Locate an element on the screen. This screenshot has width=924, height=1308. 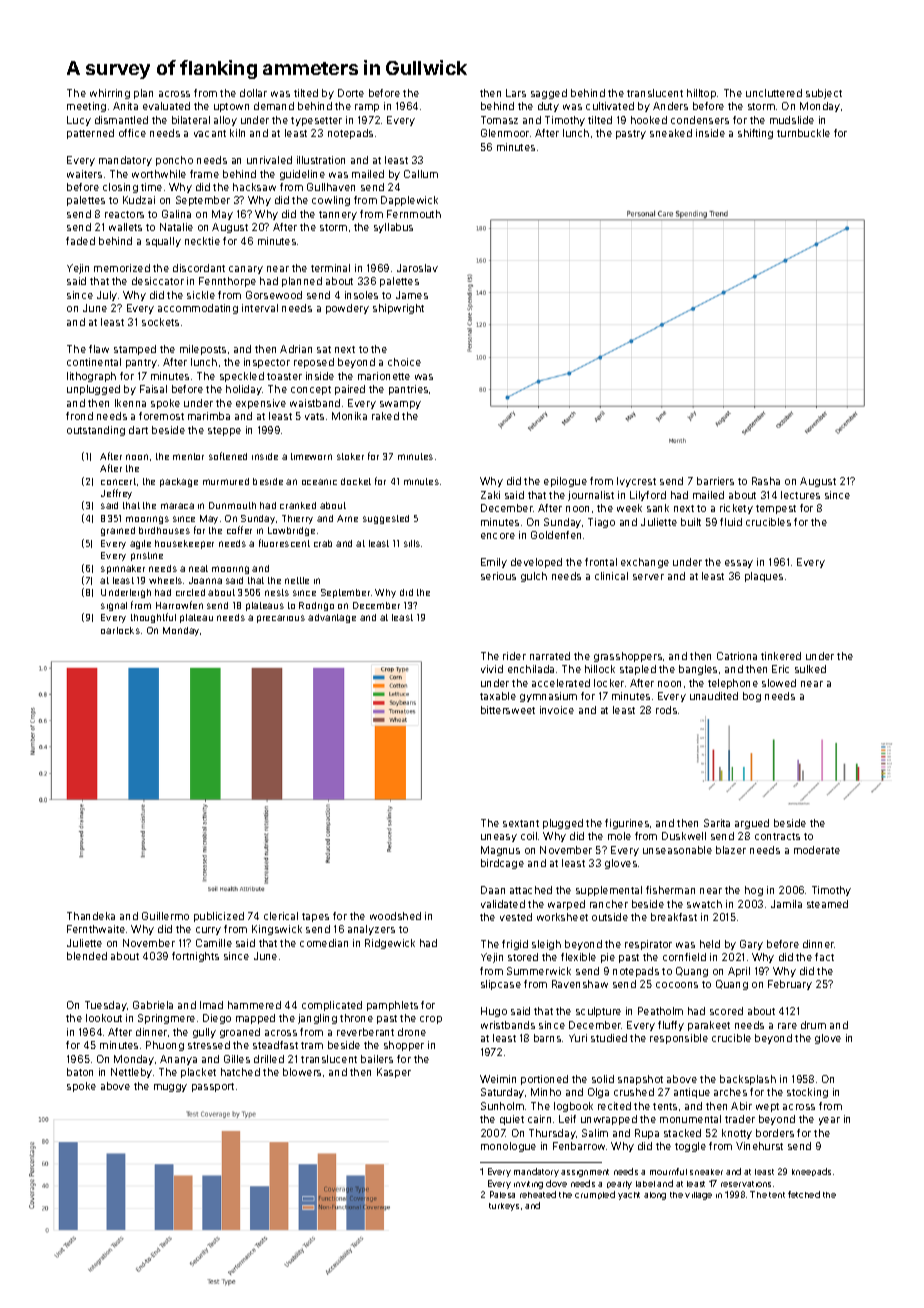
oarlocks is located at coordinates (120, 630).
